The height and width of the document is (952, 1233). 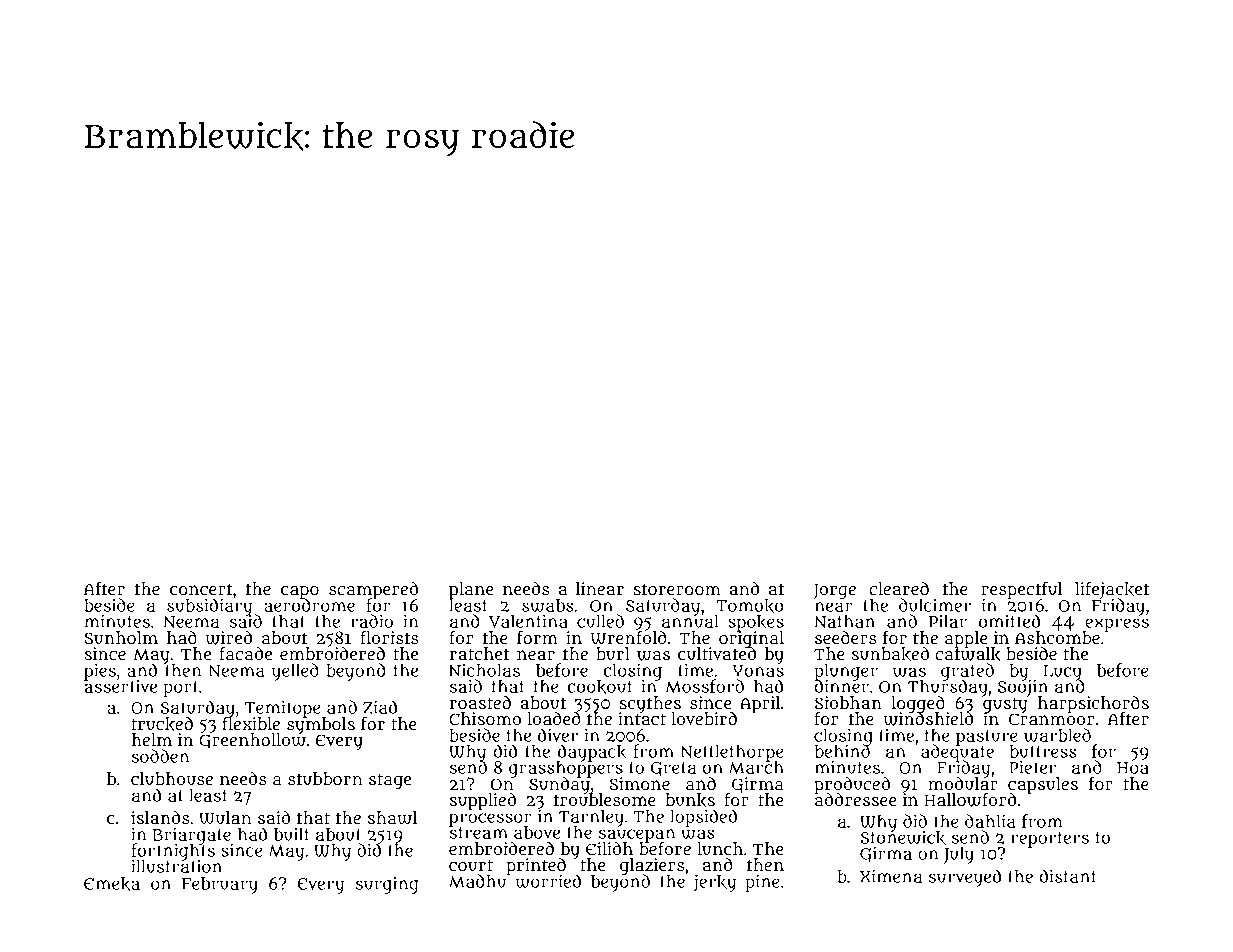 What do you see at coordinates (963, 784) in the document?
I see `modular` at bounding box center [963, 784].
